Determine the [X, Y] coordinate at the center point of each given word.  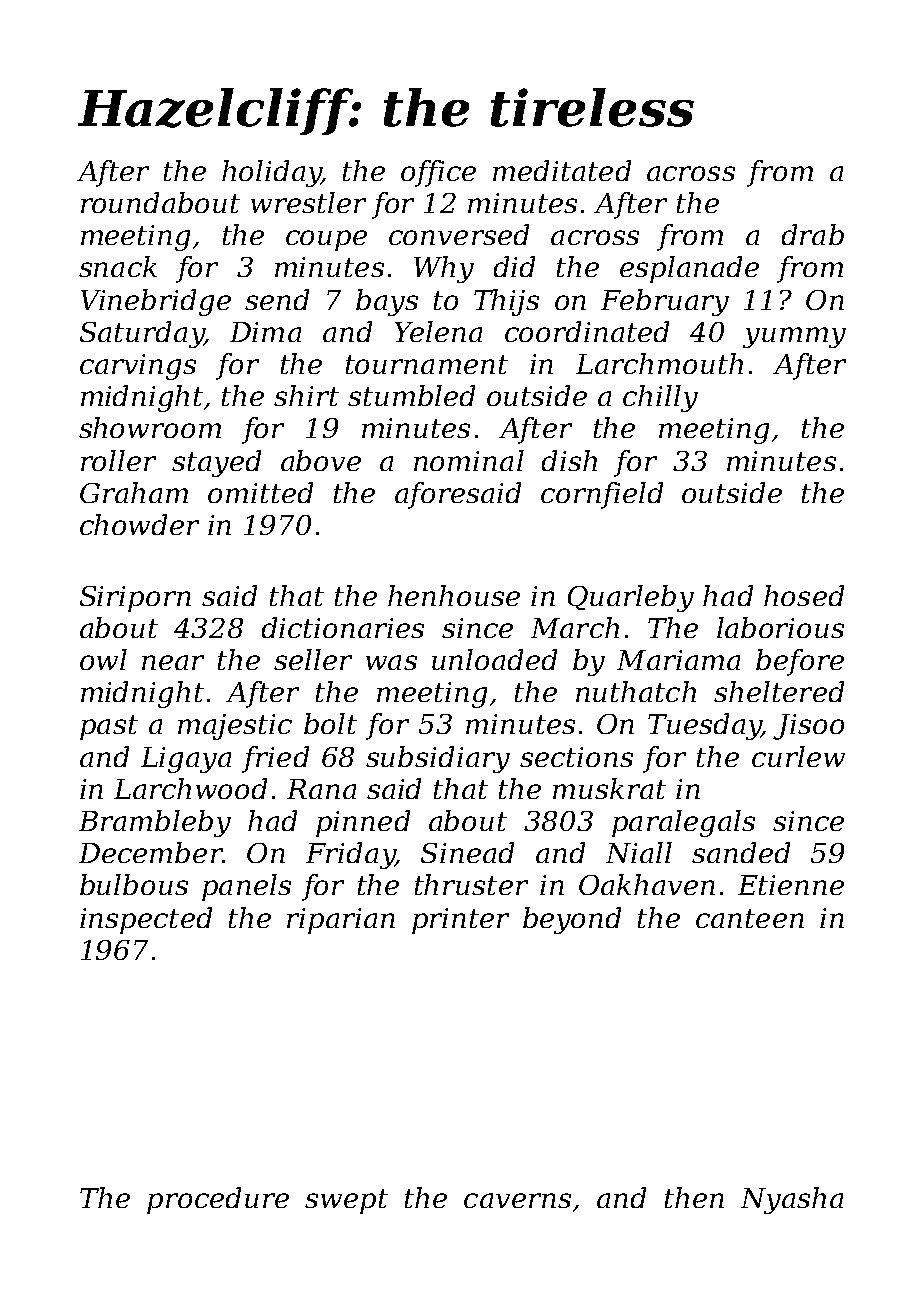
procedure [218, 1200]
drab [813, 234]
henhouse [454, 595]
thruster [471, 884]
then [694, 1197]
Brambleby [155, 823]
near [173, 662]
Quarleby [631, 598]
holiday [271, 173]
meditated [562, 170]
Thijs [506, 302]
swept [346, 1201]
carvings [138, 367]
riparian [341, 921]
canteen [750, 918]
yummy [794, 337]
